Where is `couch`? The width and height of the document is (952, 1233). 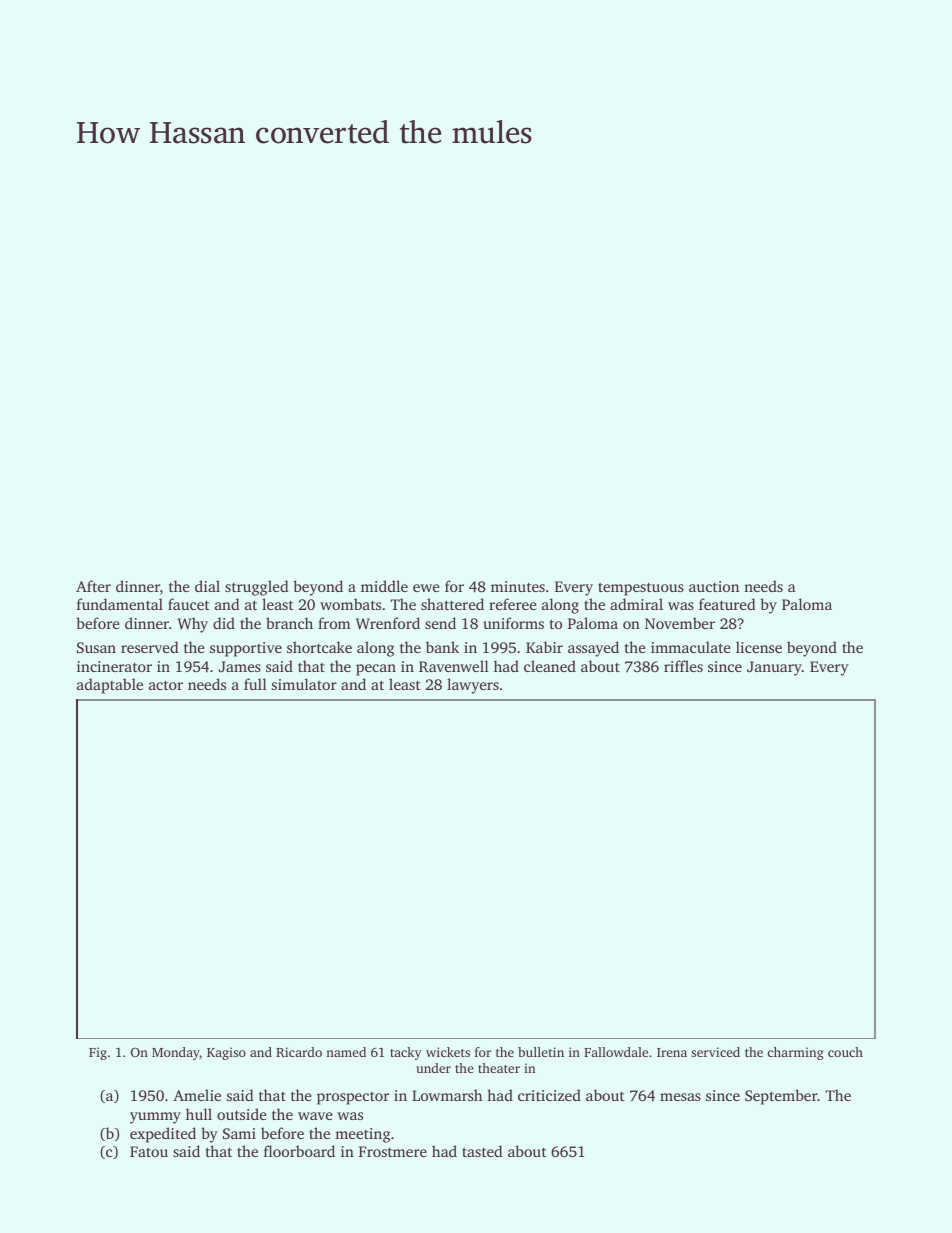 couch is located at coordinates (845, 1052).
